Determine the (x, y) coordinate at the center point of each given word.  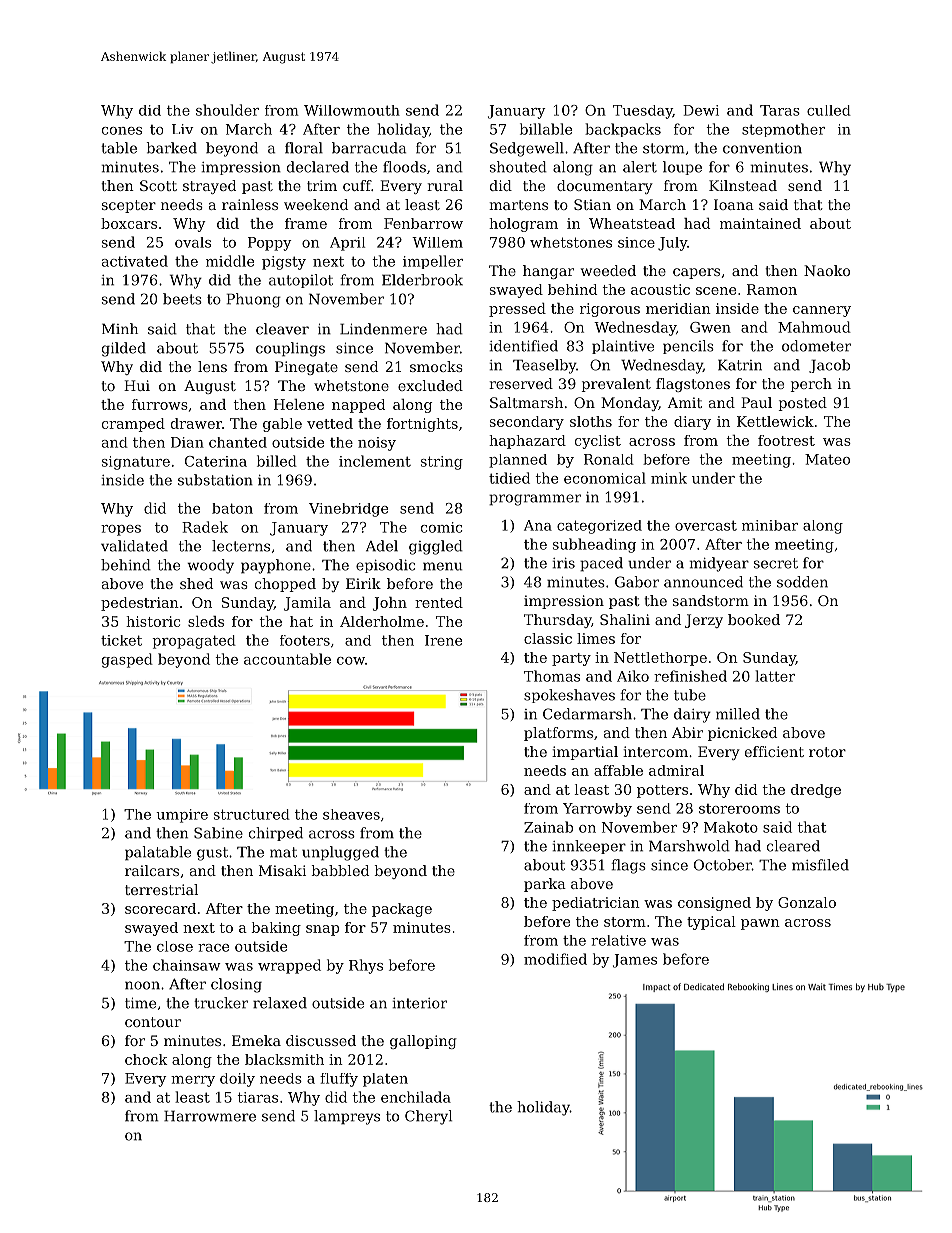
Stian (592, 204)
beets (182, 299)
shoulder (227, 110)
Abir (687, 732)
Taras (780, 110)
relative (618, 940)
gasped (127, 660)
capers (696, 273)
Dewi (701, 110)
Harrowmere (210, 1116)
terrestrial (161, 889)
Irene (443, 640)
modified (555, 959)
